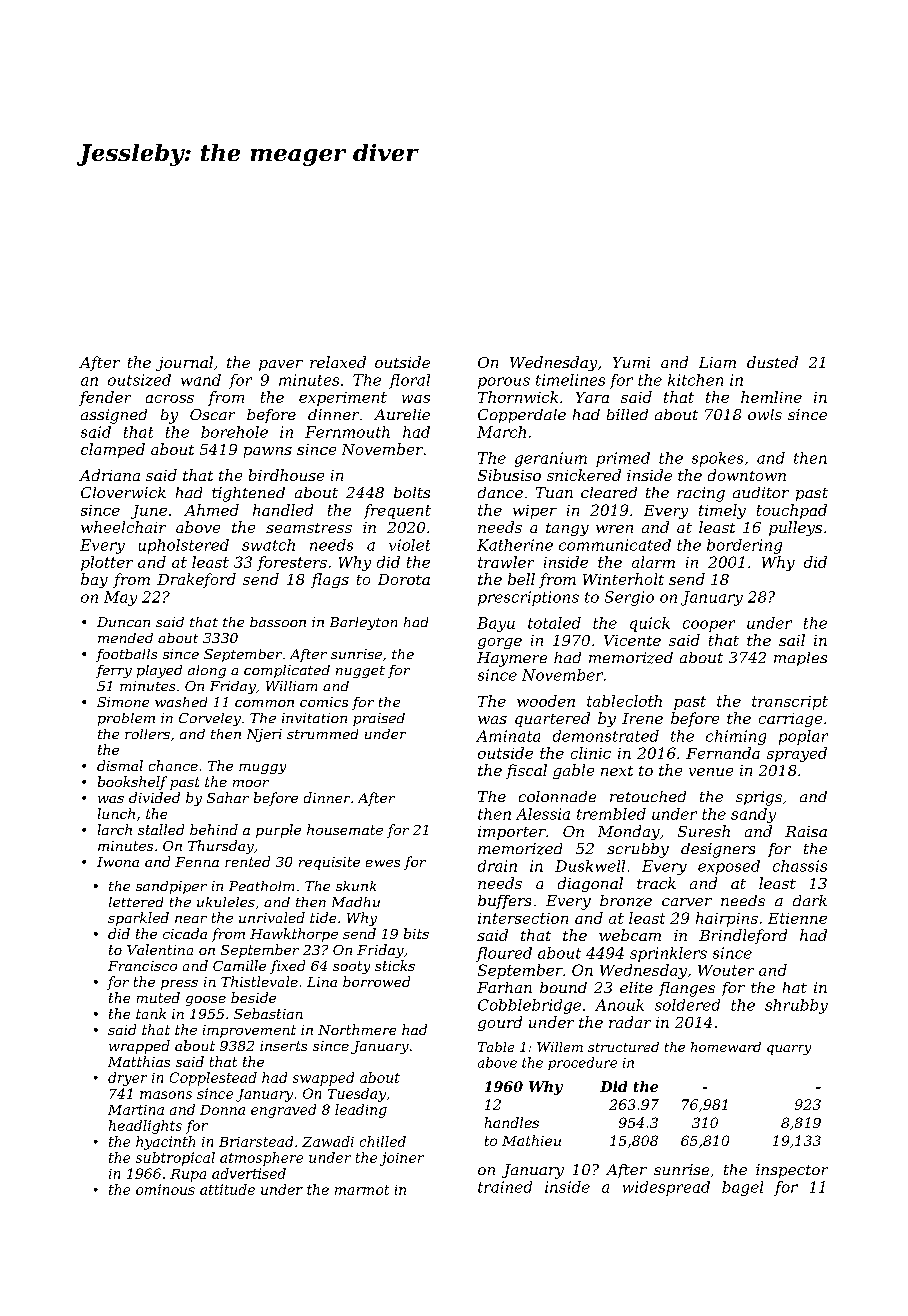 Image resolution: width=908 pixels, height=1316 pixels. Describe the element at coordinates (619, 1005) in the screenshot. I see `Anouk` at that location.
